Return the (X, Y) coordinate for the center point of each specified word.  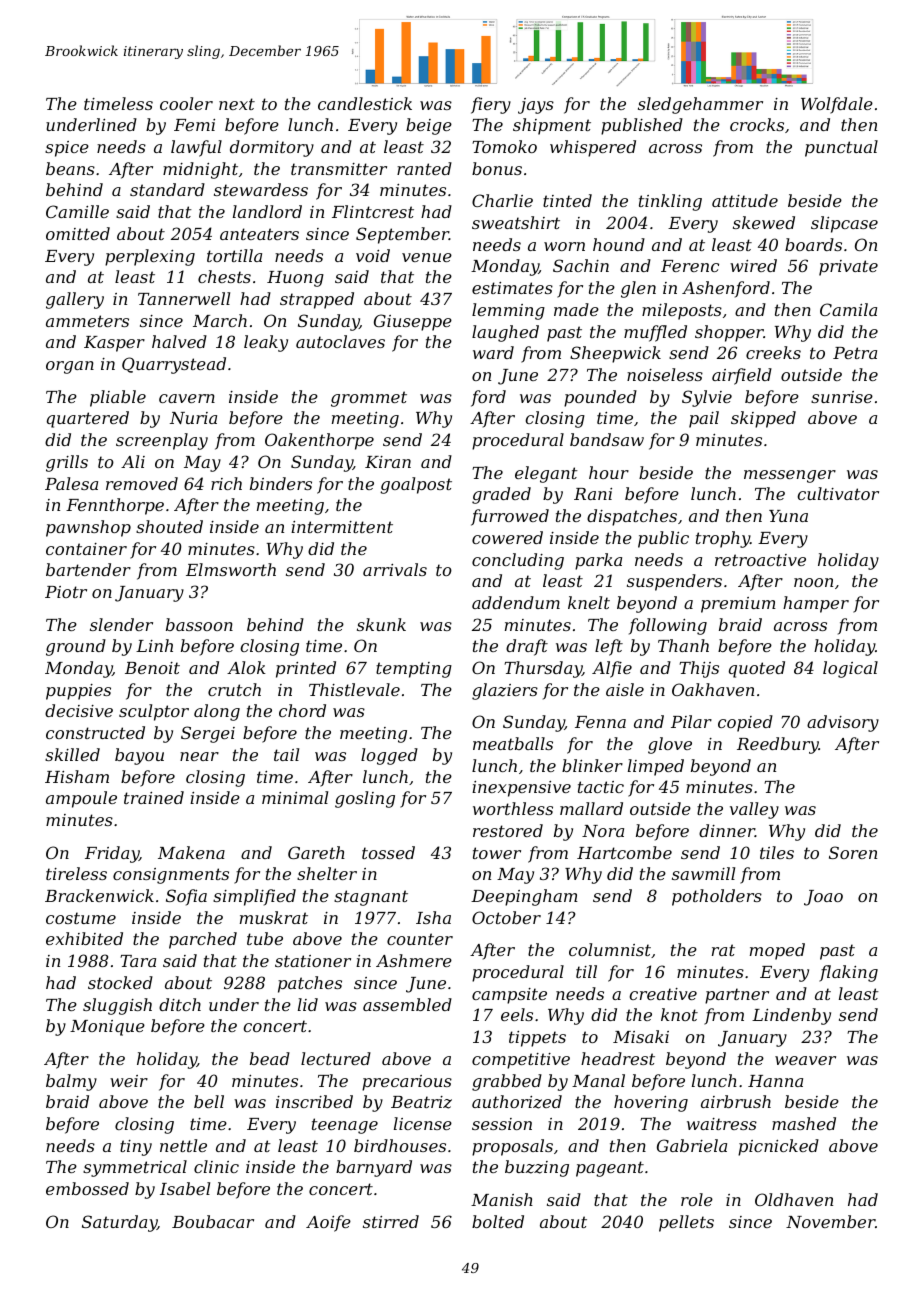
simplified (254, 897)
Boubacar (213, 1221)
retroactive (760, 560)
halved (179, 341)
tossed (388, 852)
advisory (843, 723)
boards (813, 244)
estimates (512, 288)
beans (70, 168)
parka (598, 561)
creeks (773, 352)
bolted (498, 1221)
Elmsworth (231, 569)
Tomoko (504, 146)
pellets (686, 1223)
